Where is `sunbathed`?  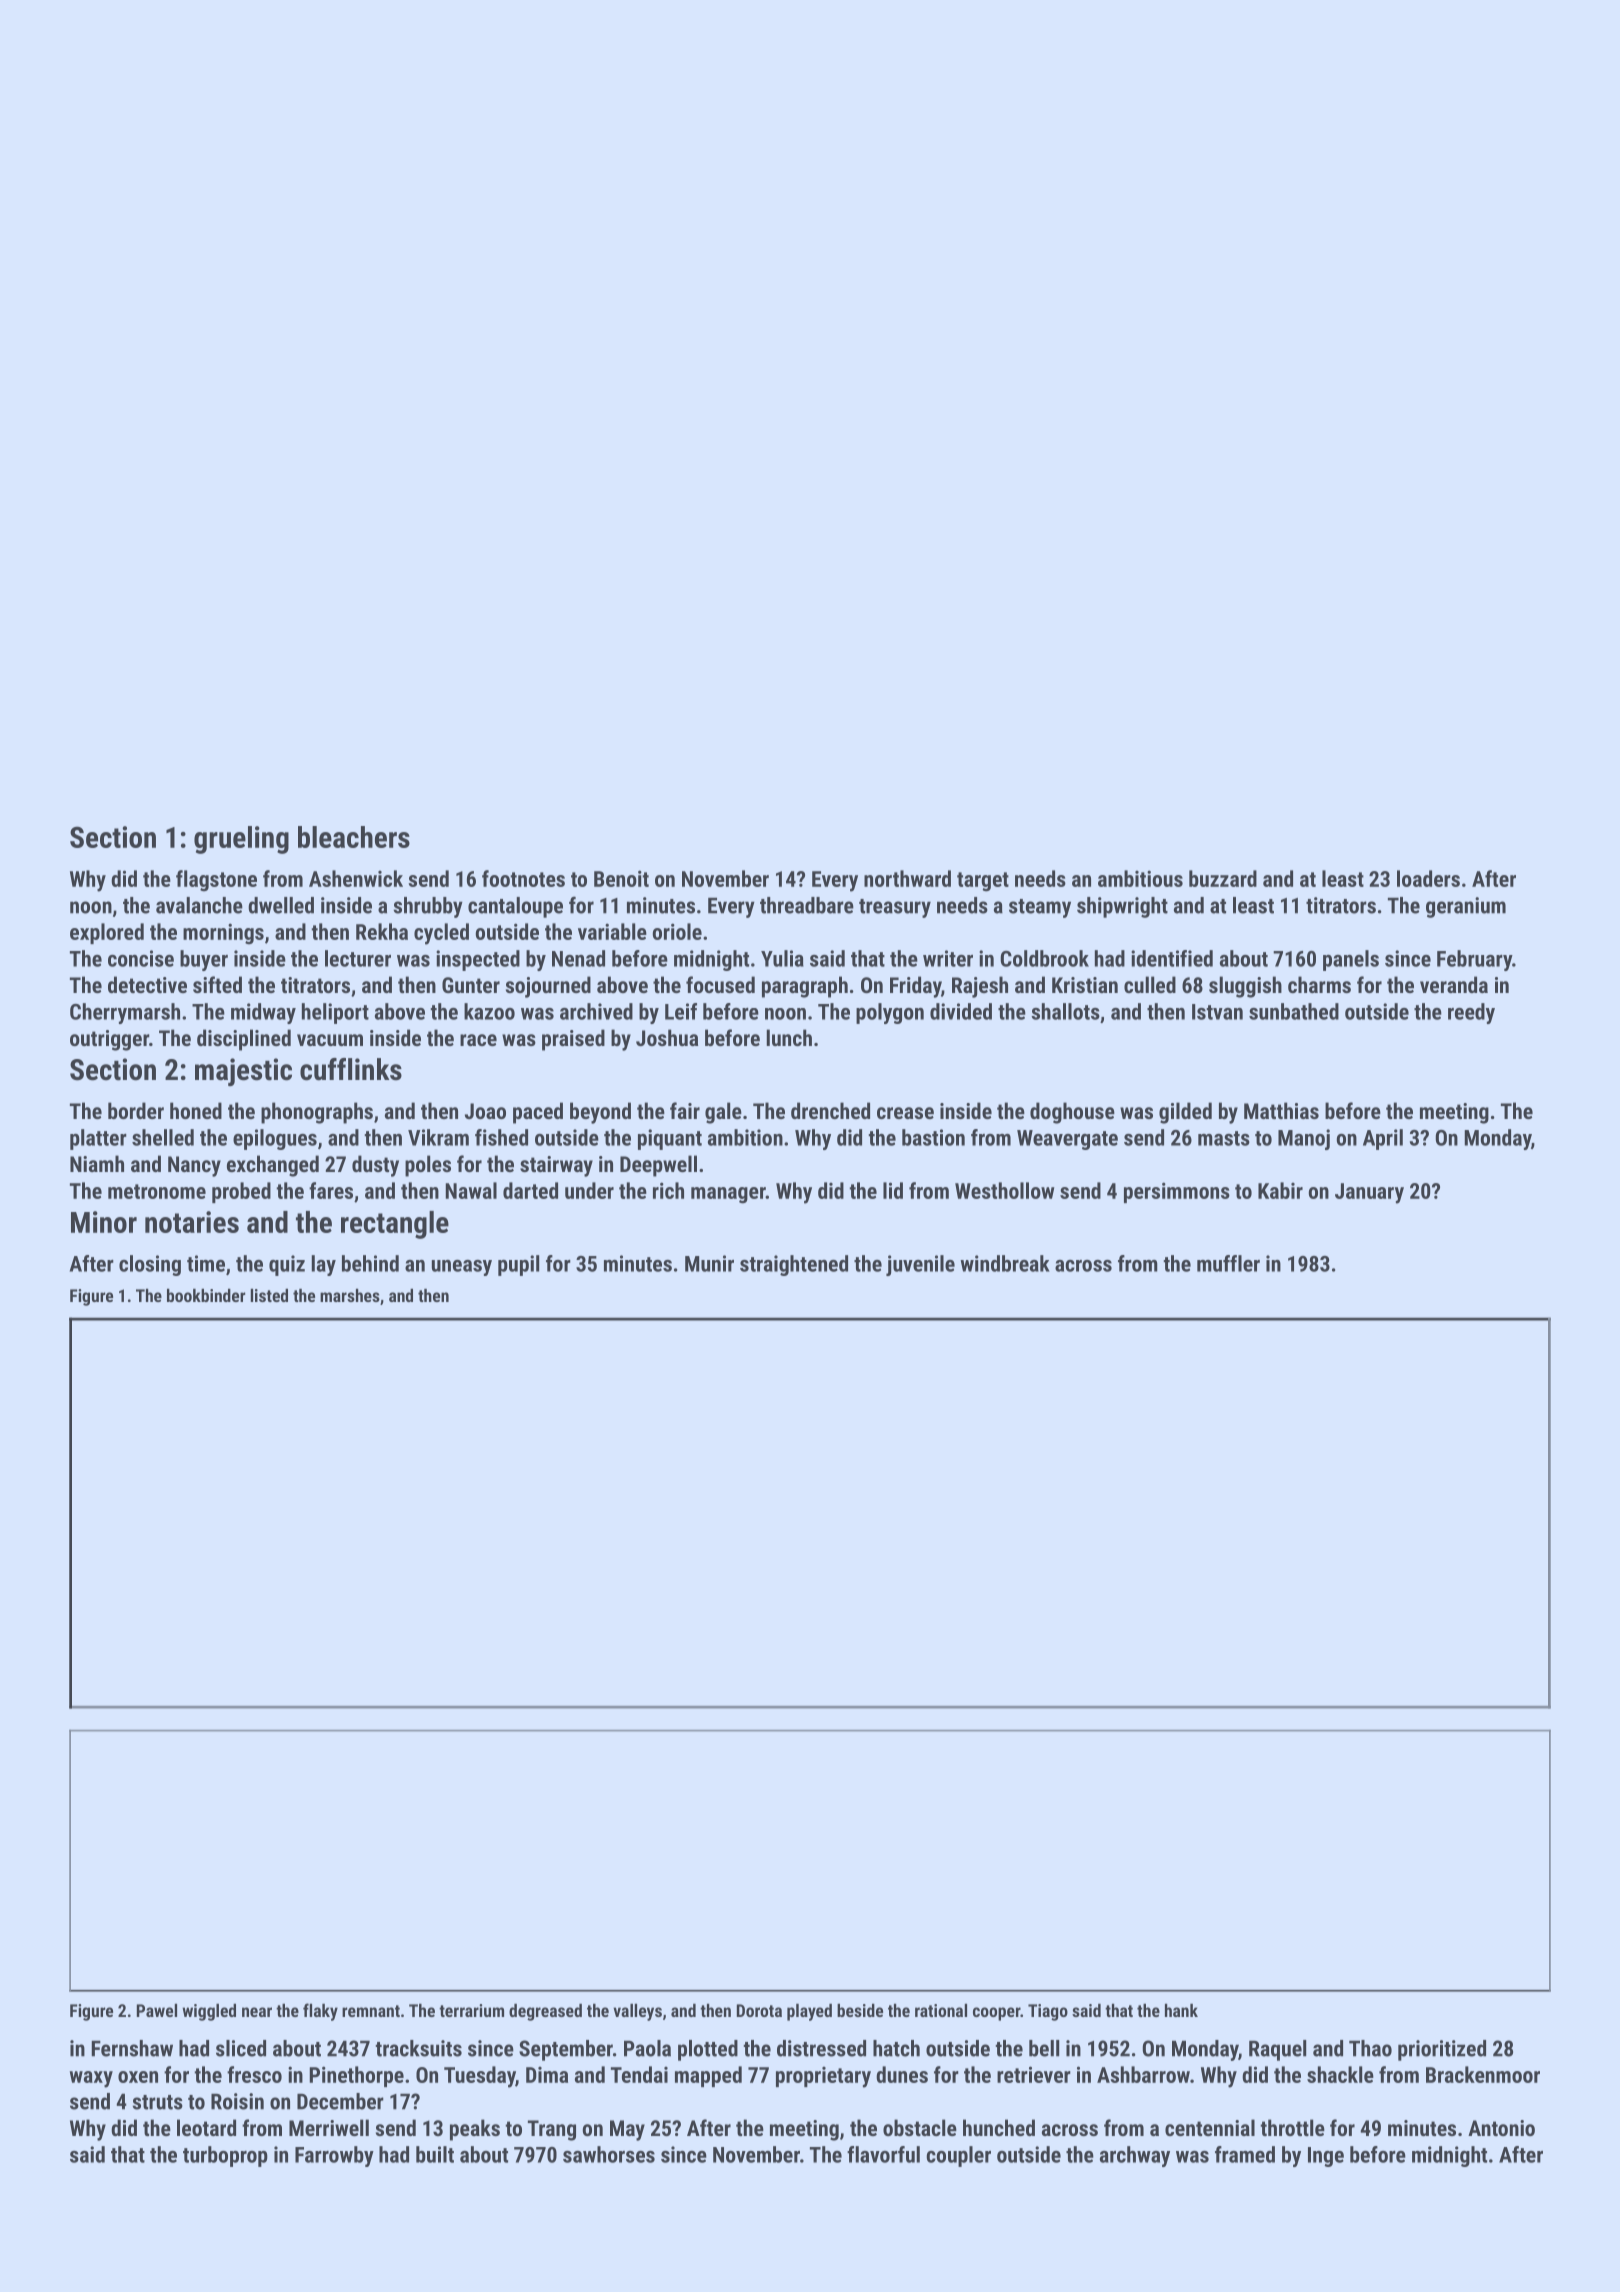
sunbathed is located at coordinates (1294, 1011).
